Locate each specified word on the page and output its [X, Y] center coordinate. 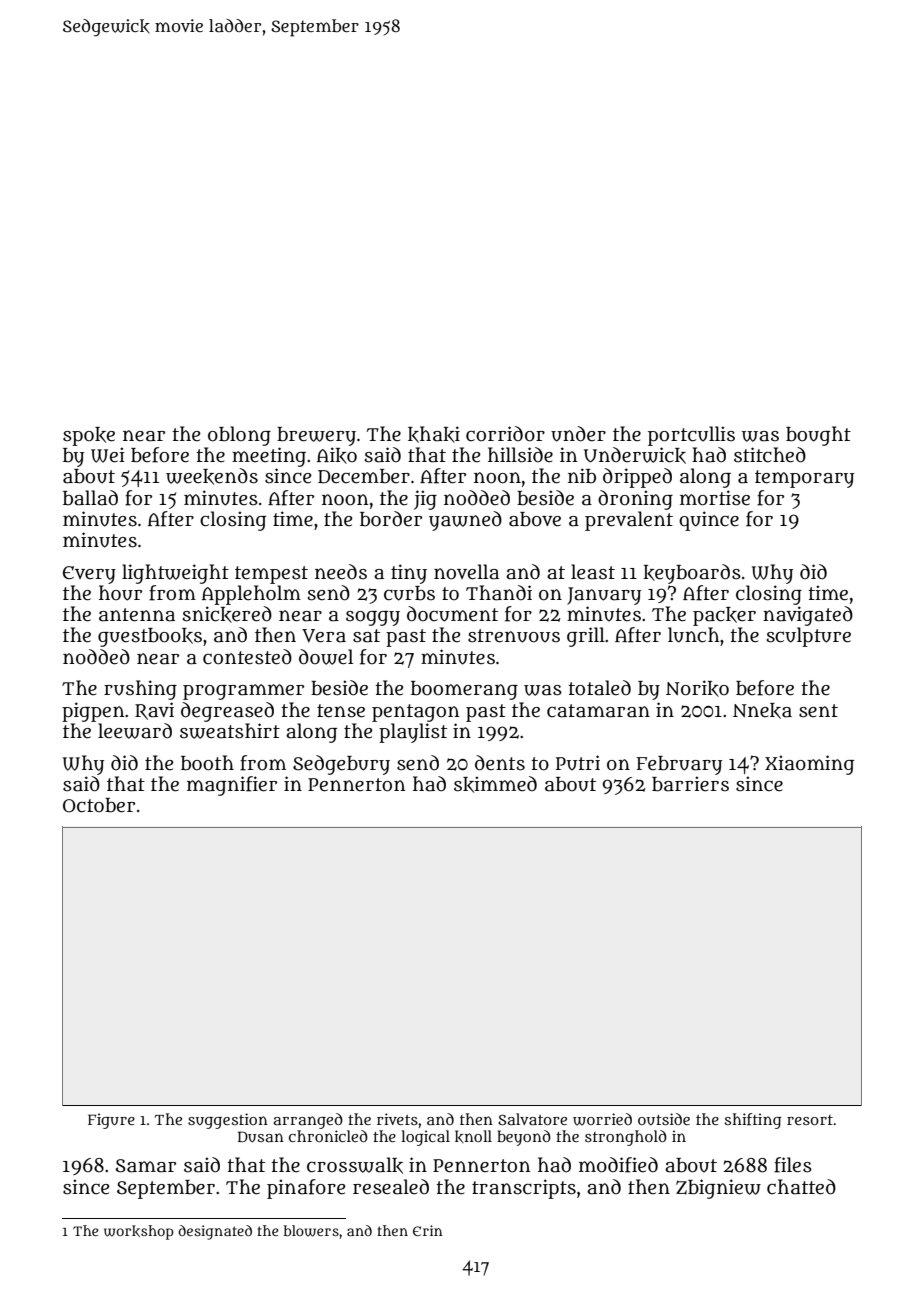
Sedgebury [341, 765]
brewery [316, 436]
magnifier [232, 786]
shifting [753, 1121]
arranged [308, 1121]
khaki [434, 434]
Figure [111, 1121]
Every [89, 575]
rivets [397, 1119]
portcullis [691, 436]
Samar [145, 1166]
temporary [804, 479]
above [535, 519]
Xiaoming [809, 765]
